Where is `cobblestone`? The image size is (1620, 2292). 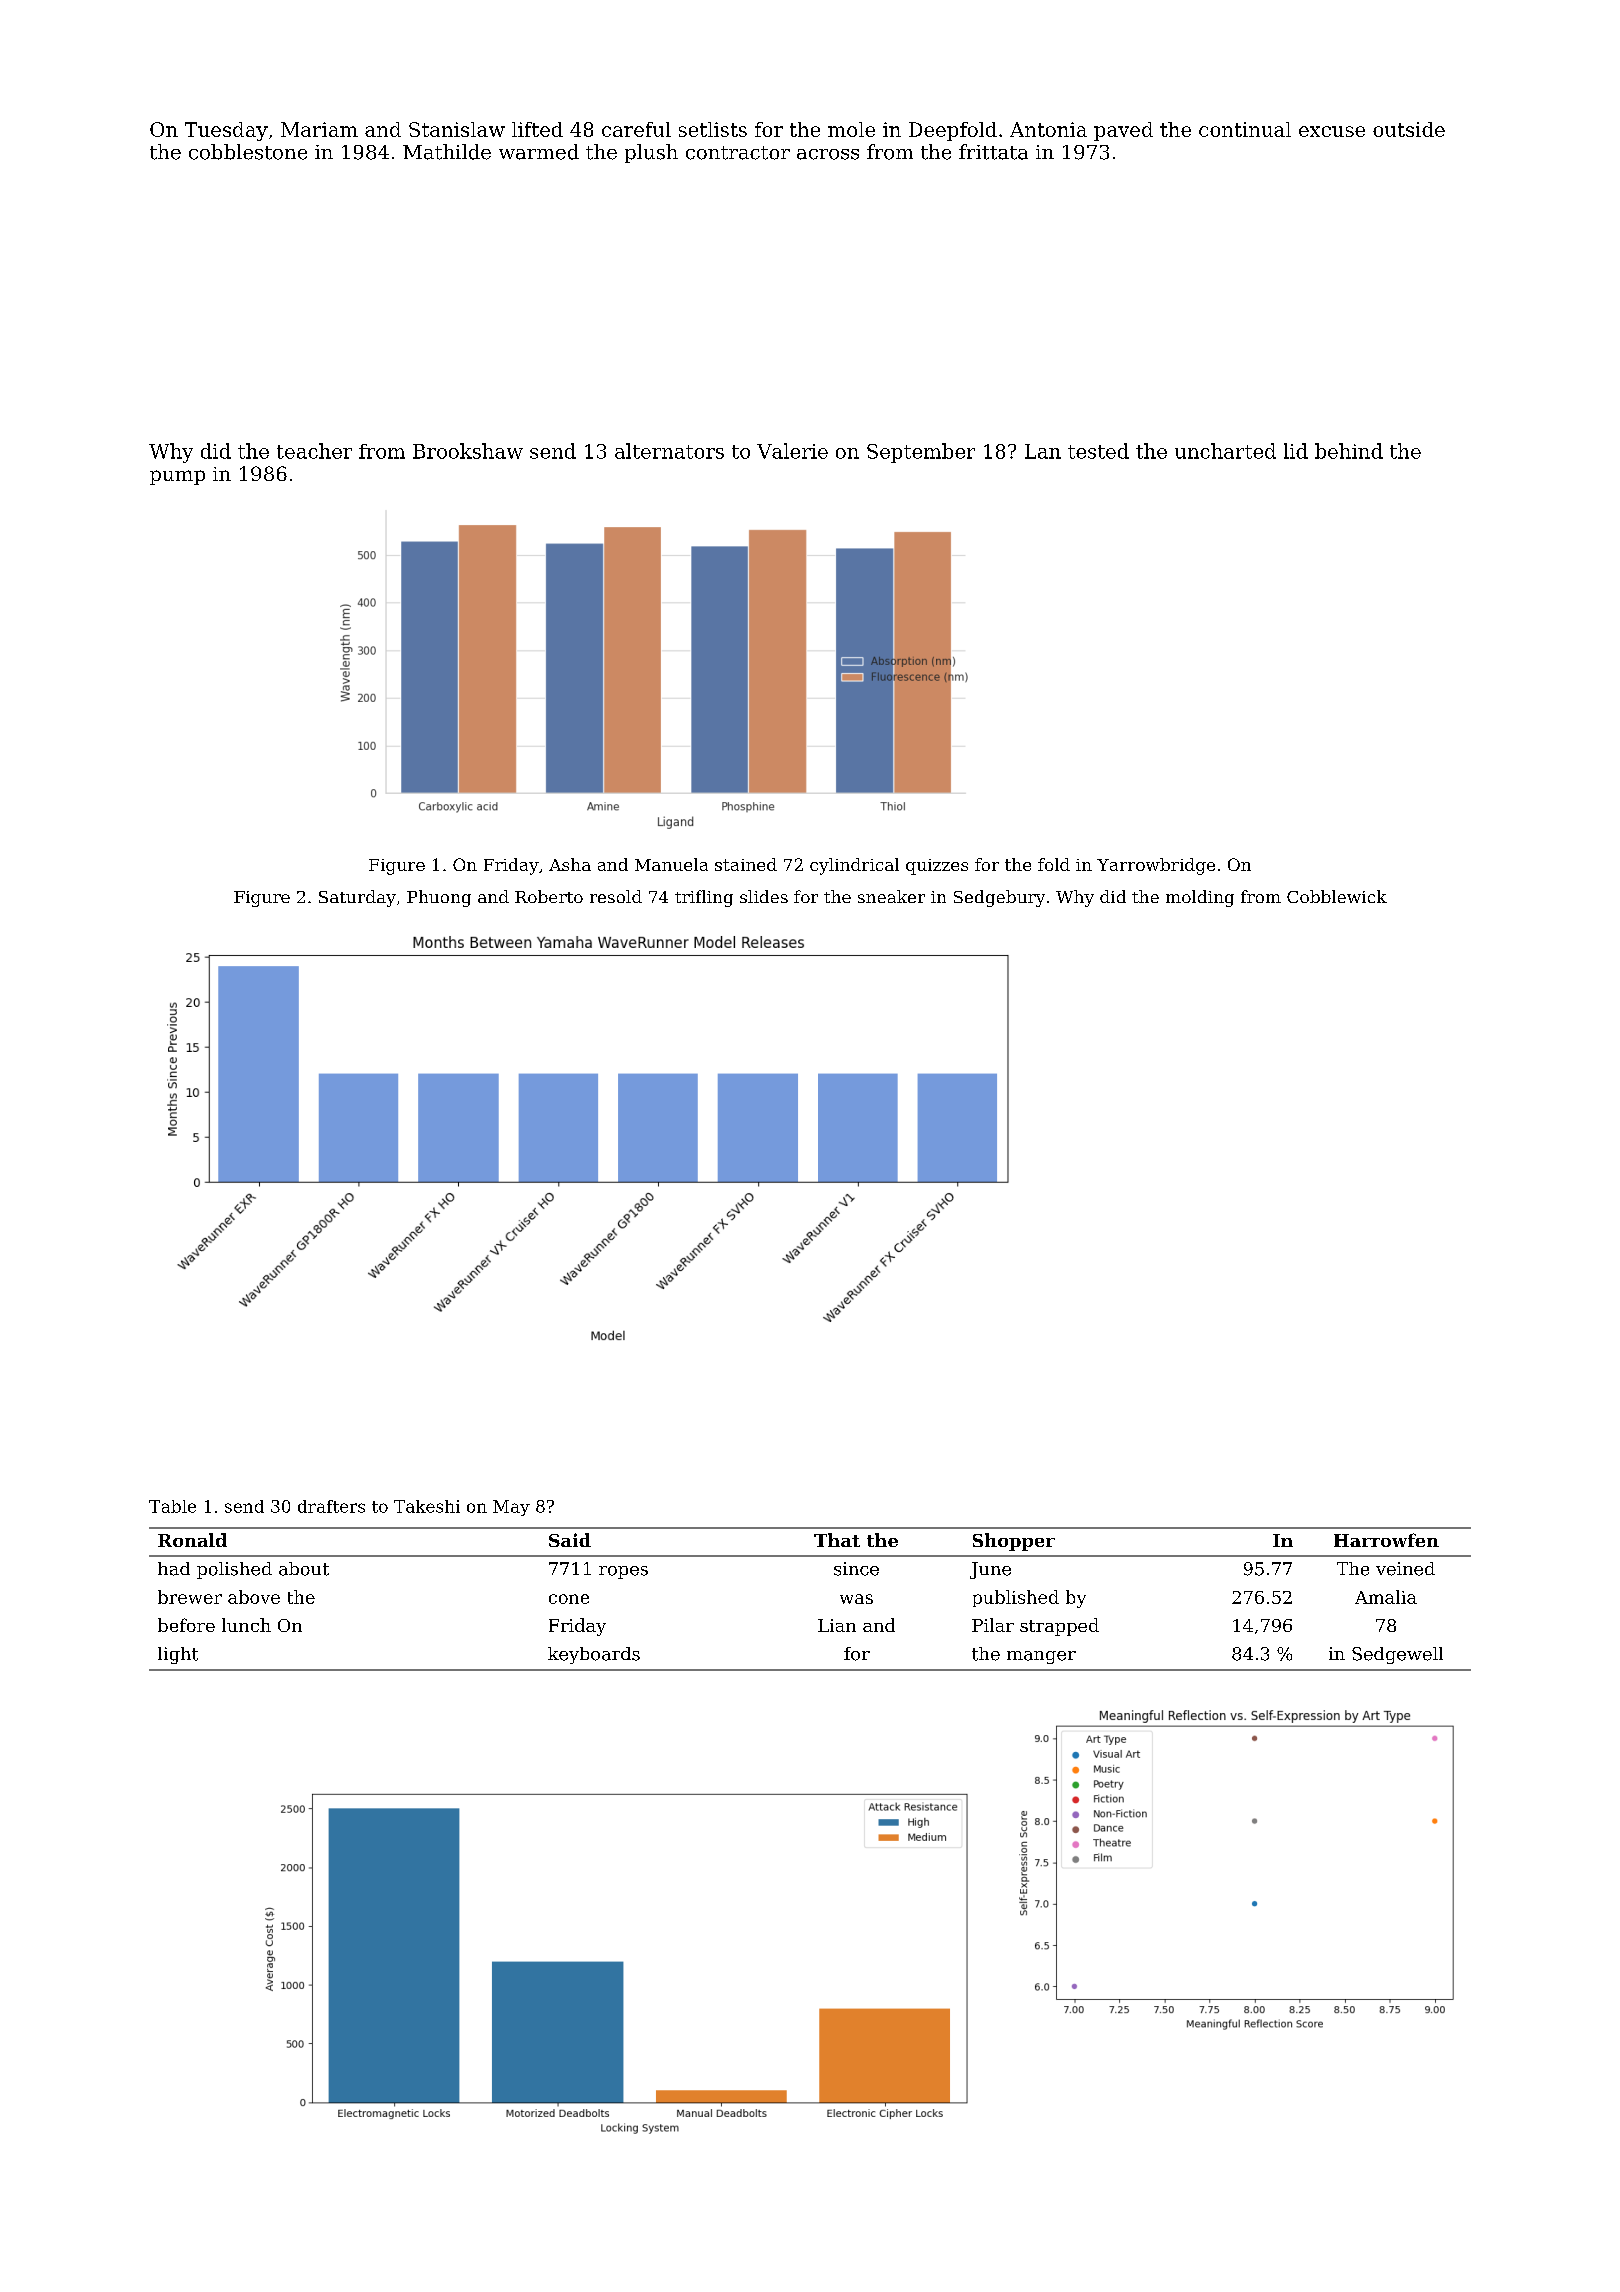
cobblestone is located at coordinates (248, 152).
